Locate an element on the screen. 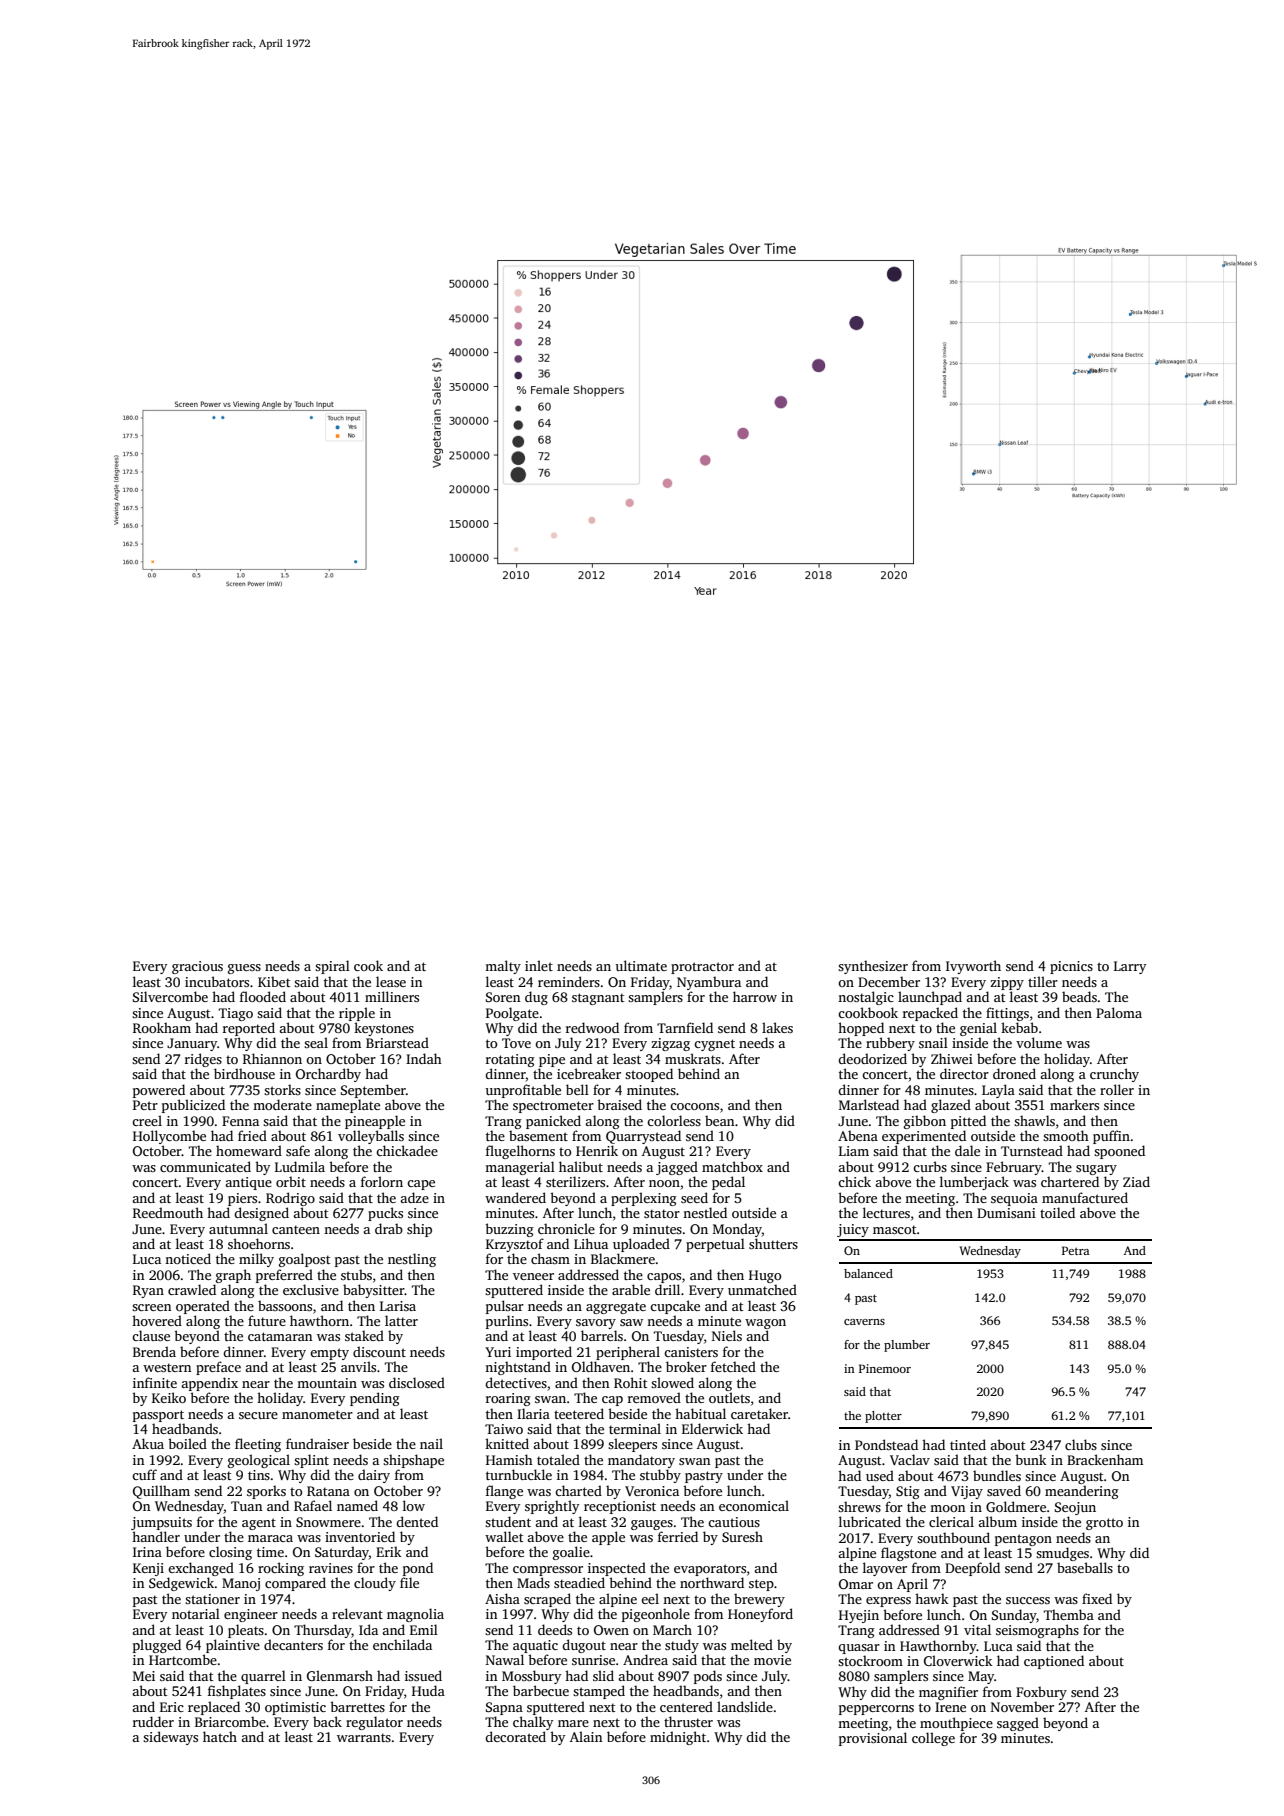  gracious is located at coordinates (197, 967).
